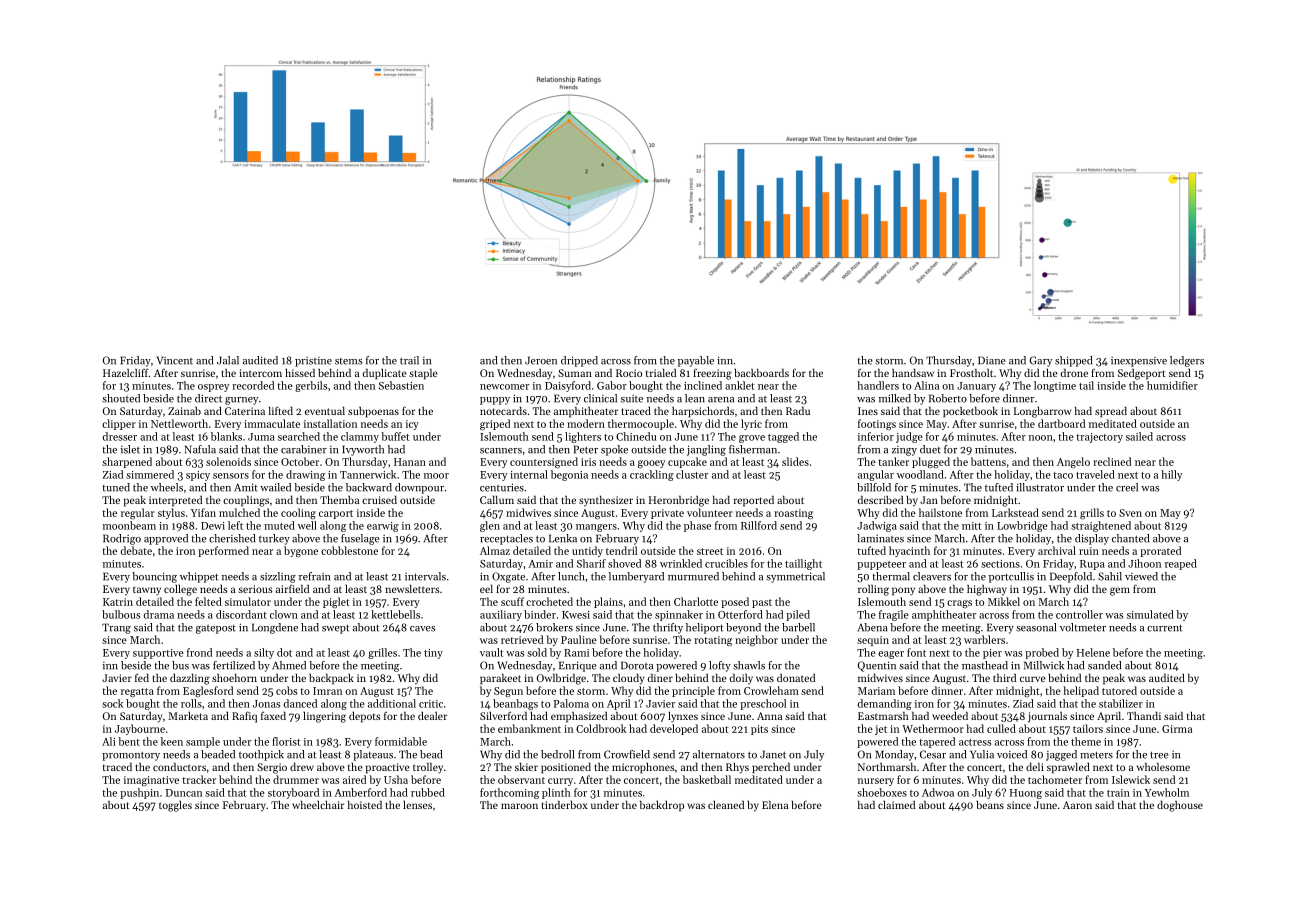 Image resolution: width=1308 pixels, height=924 pixels. What do you see at coordinates (990, 805) in the screenshot?
I see `beans` at bounding box center [990, 805].
